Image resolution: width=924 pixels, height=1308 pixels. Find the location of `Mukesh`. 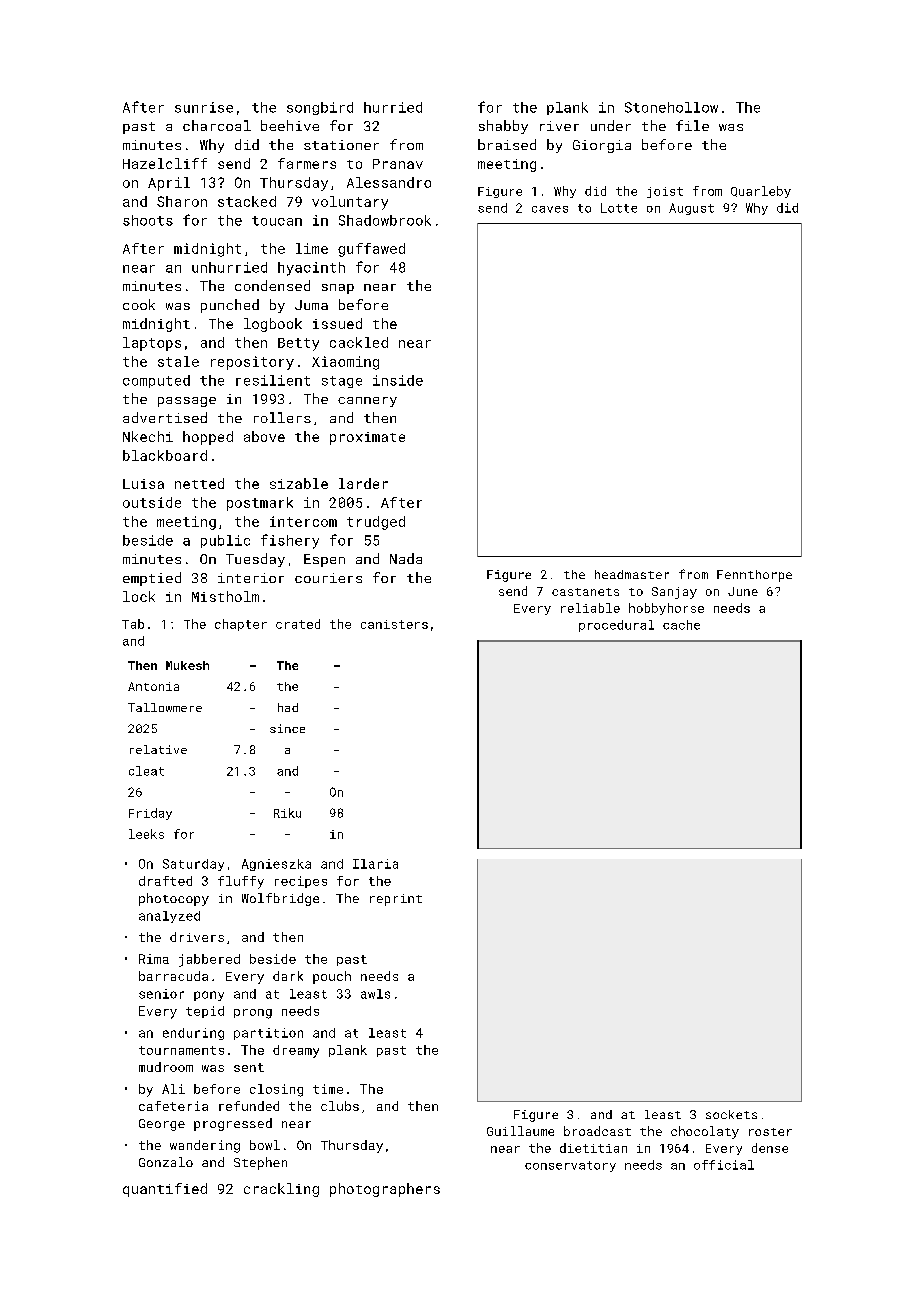

Mukesh is located at coordinates (187, 665).
